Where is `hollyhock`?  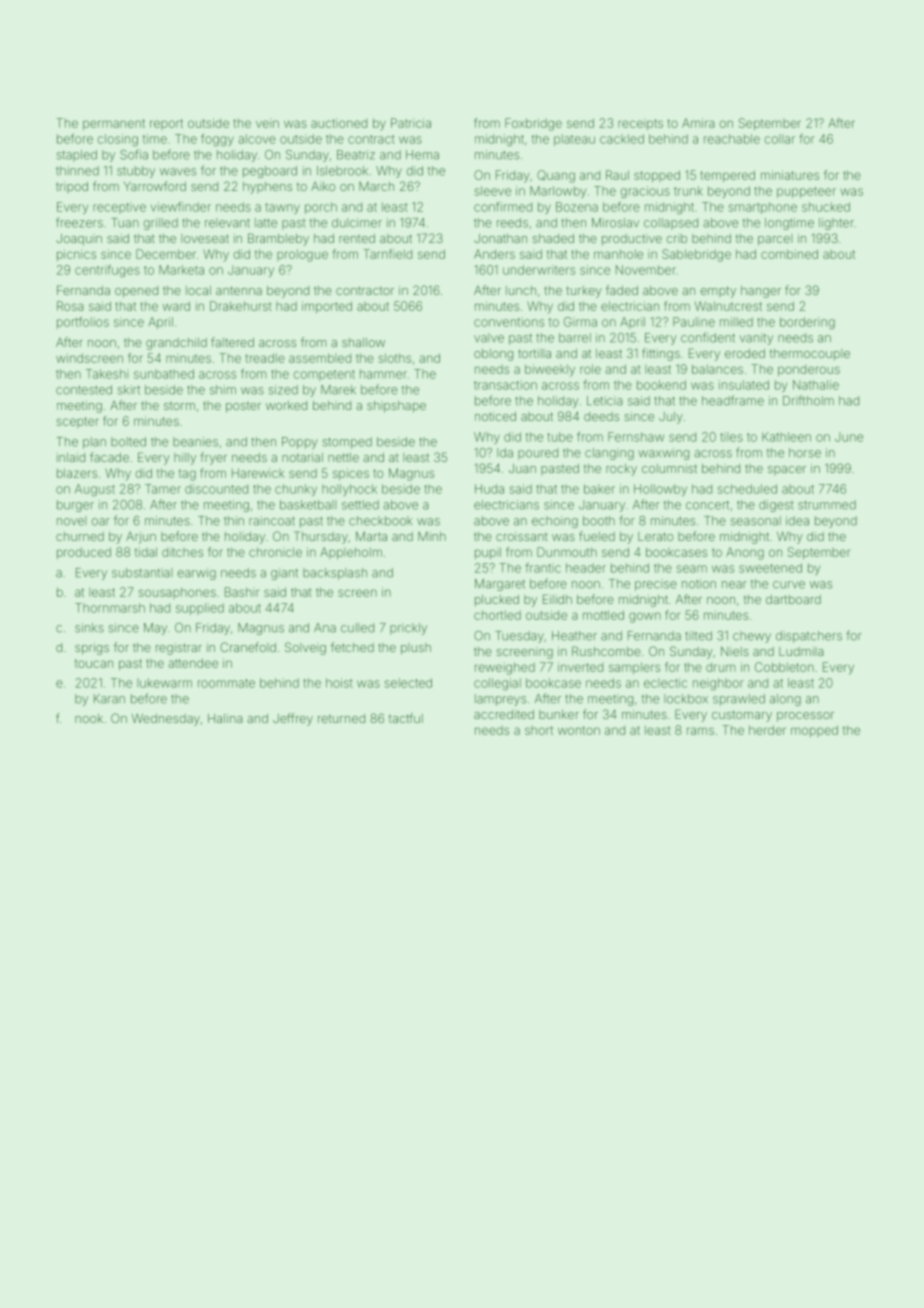 hollyhock is located at coordinates (349, 490).
